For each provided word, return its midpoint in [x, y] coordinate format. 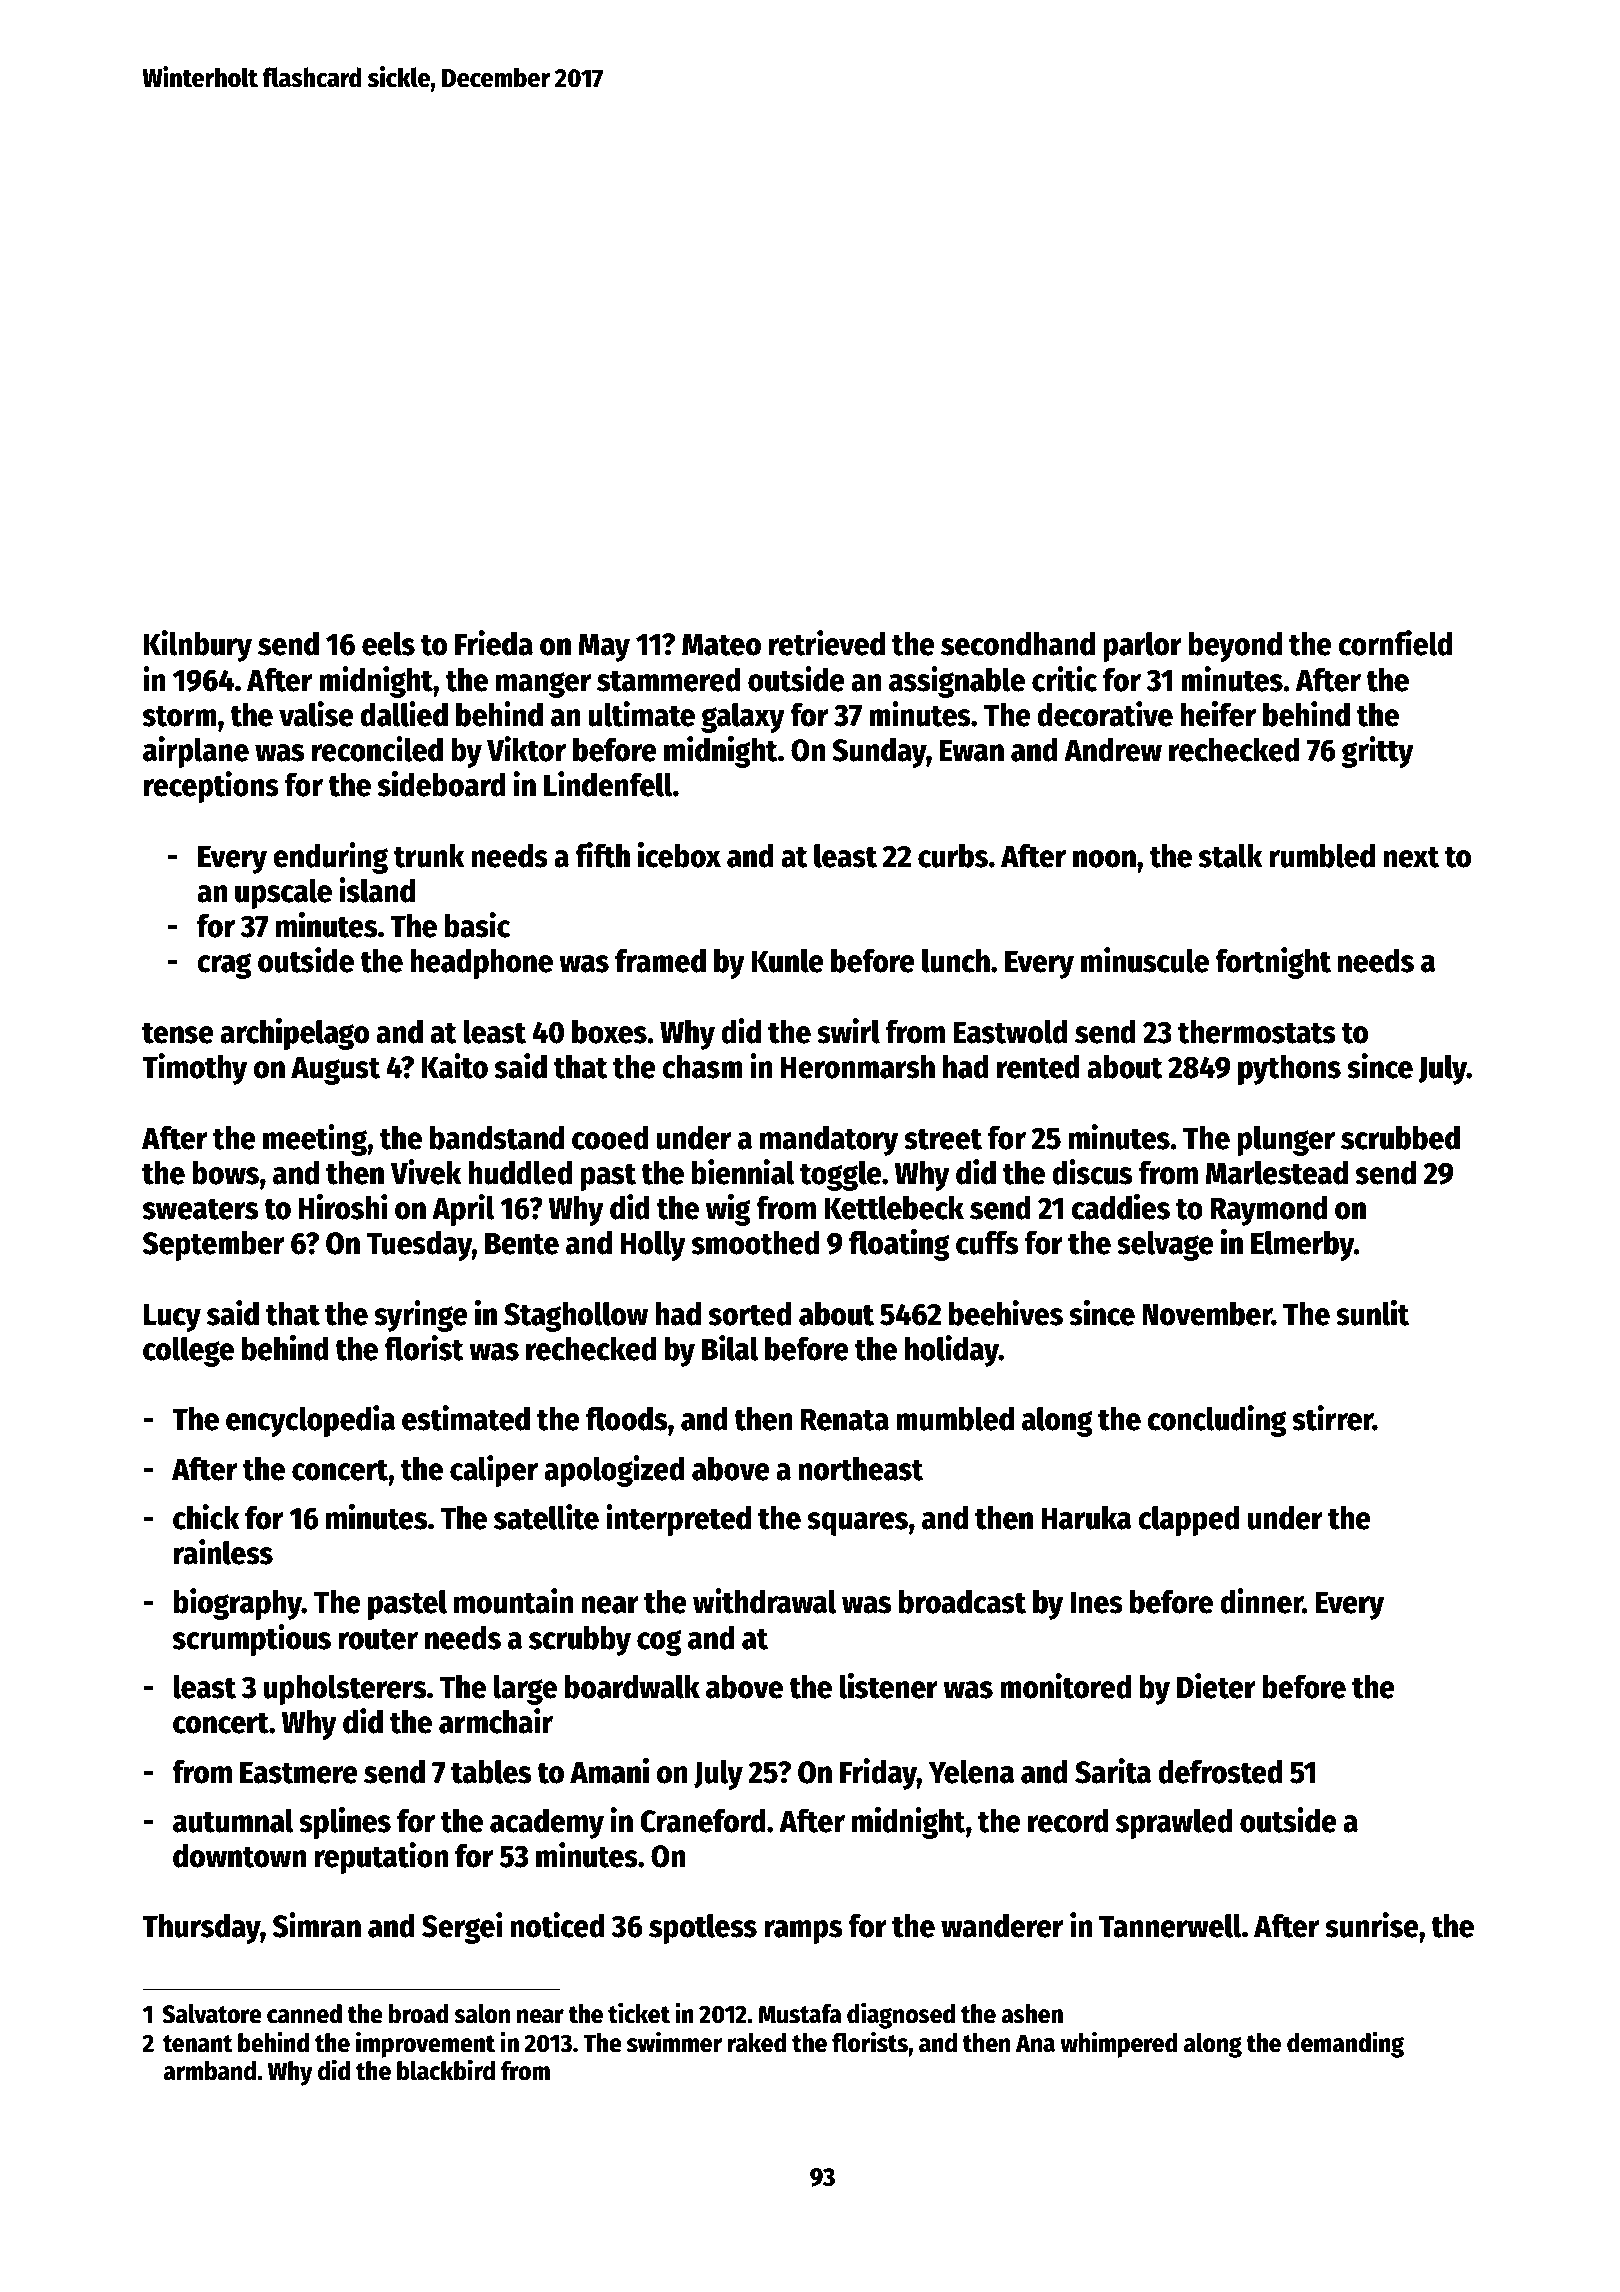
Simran [317, 1925]
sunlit [1372, 1313]
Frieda [494, 643]
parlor [1142, 647]
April [463, 1210]
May [604, 647]
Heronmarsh [858, 1067]
